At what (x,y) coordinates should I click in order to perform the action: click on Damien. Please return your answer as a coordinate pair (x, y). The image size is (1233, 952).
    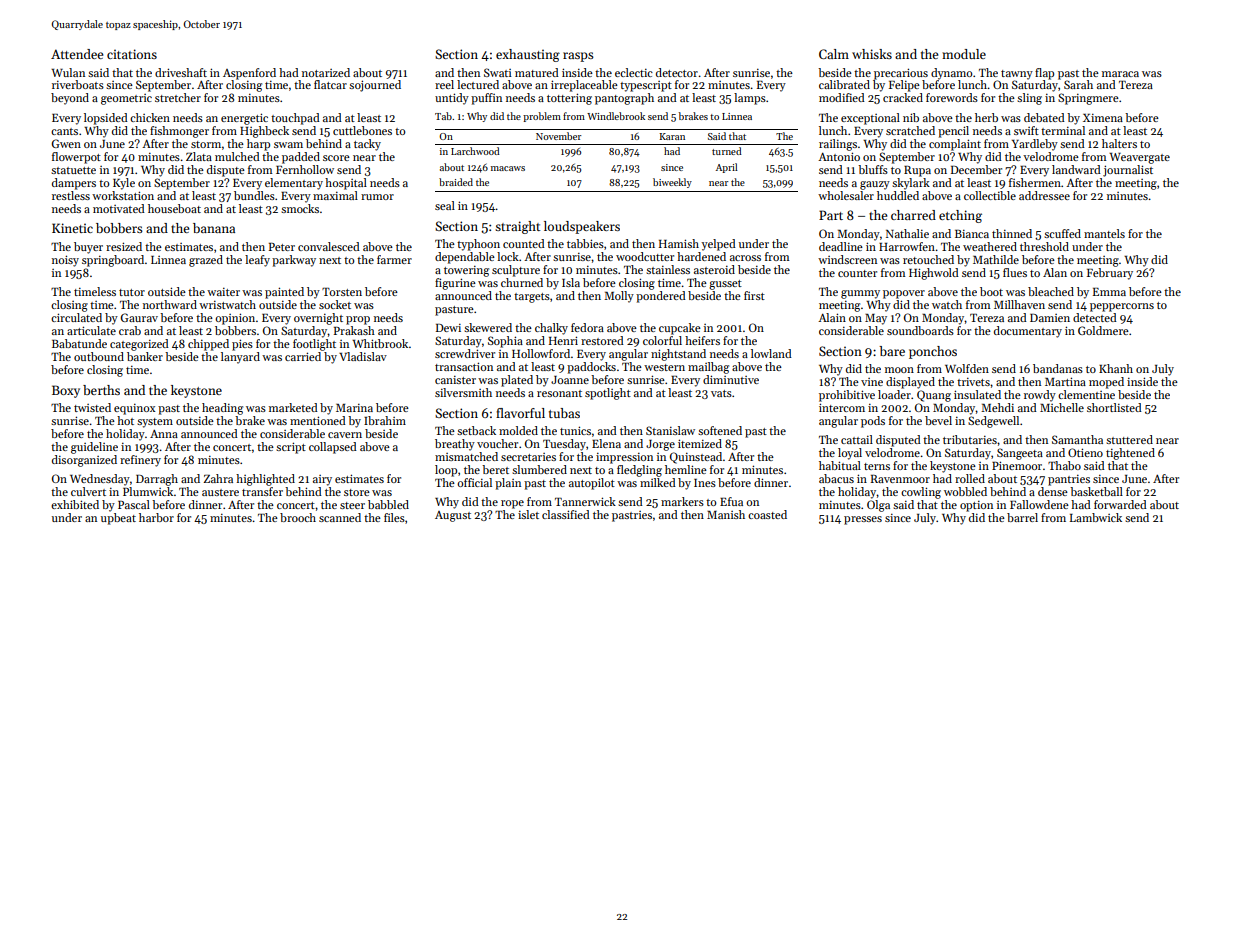
    Looking at the image, I should click on (1050, 318).
